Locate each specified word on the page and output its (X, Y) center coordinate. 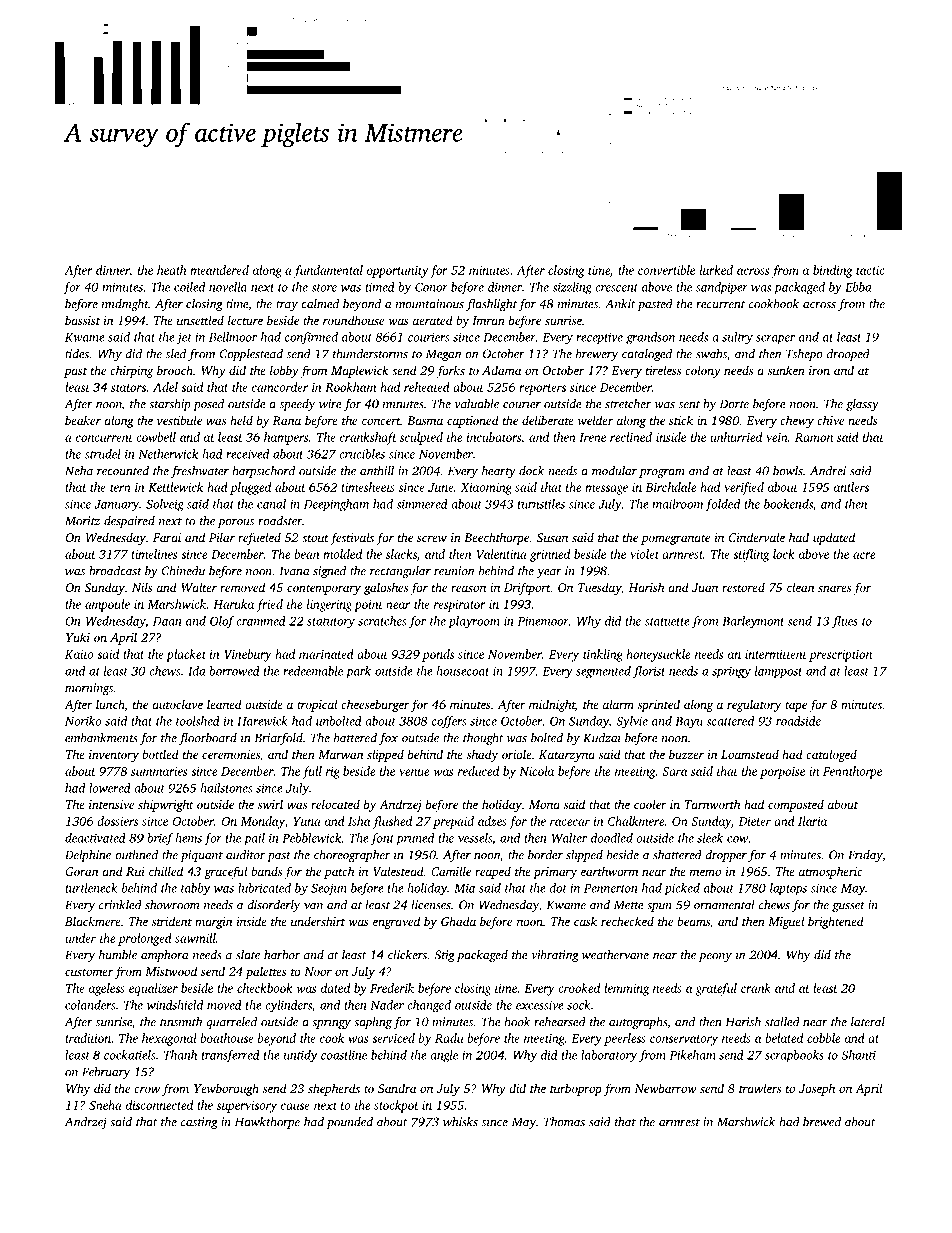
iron (819, 370)
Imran (488, 320)
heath (171, 270)
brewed (822, 1122)
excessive (540, 1005)
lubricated (264, 888)
